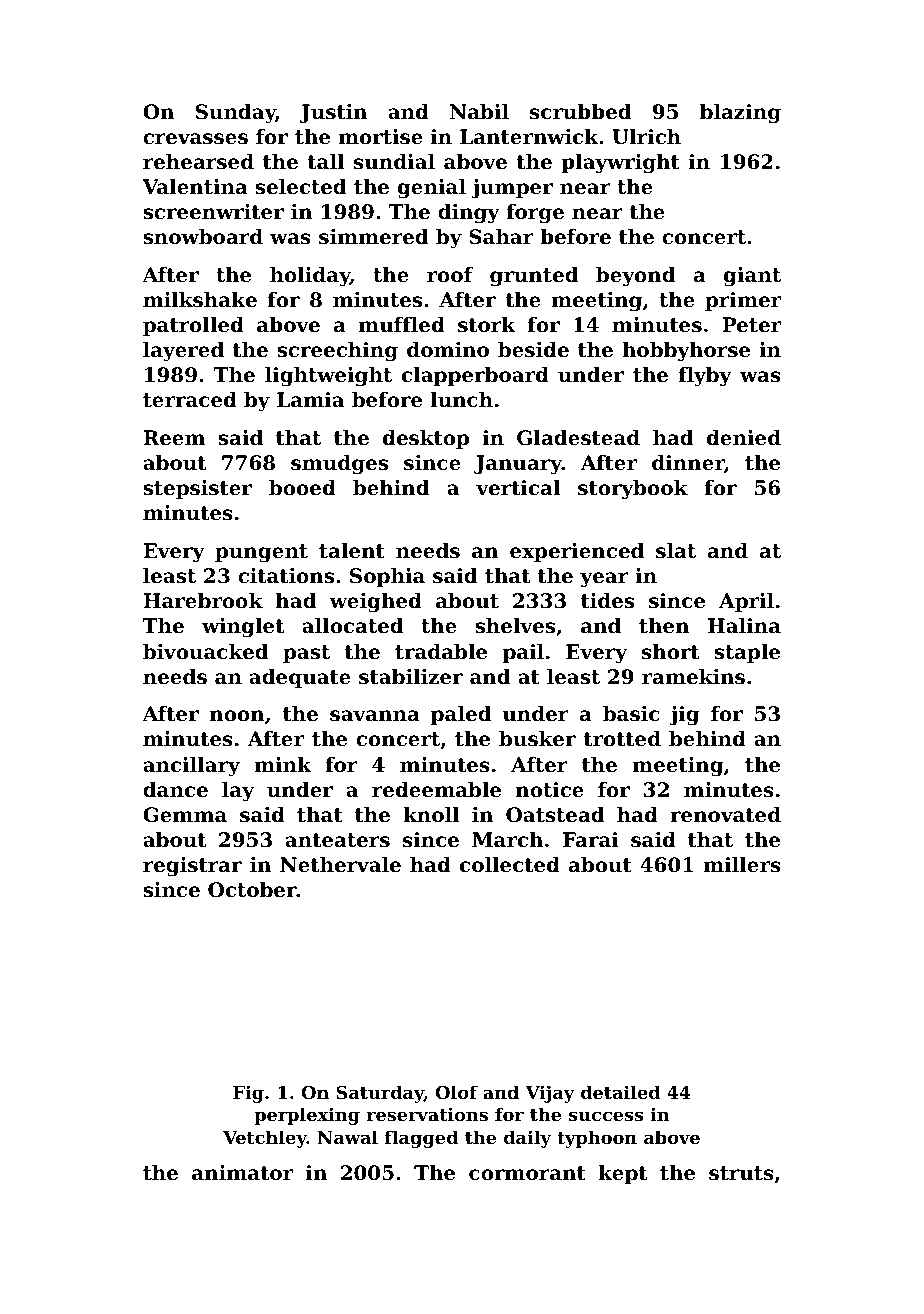 The height and width of the image is (1314, 924). What do you see at coordinates (752, 277) in the image?
I see `giant` at bounding box center [752, 277].
